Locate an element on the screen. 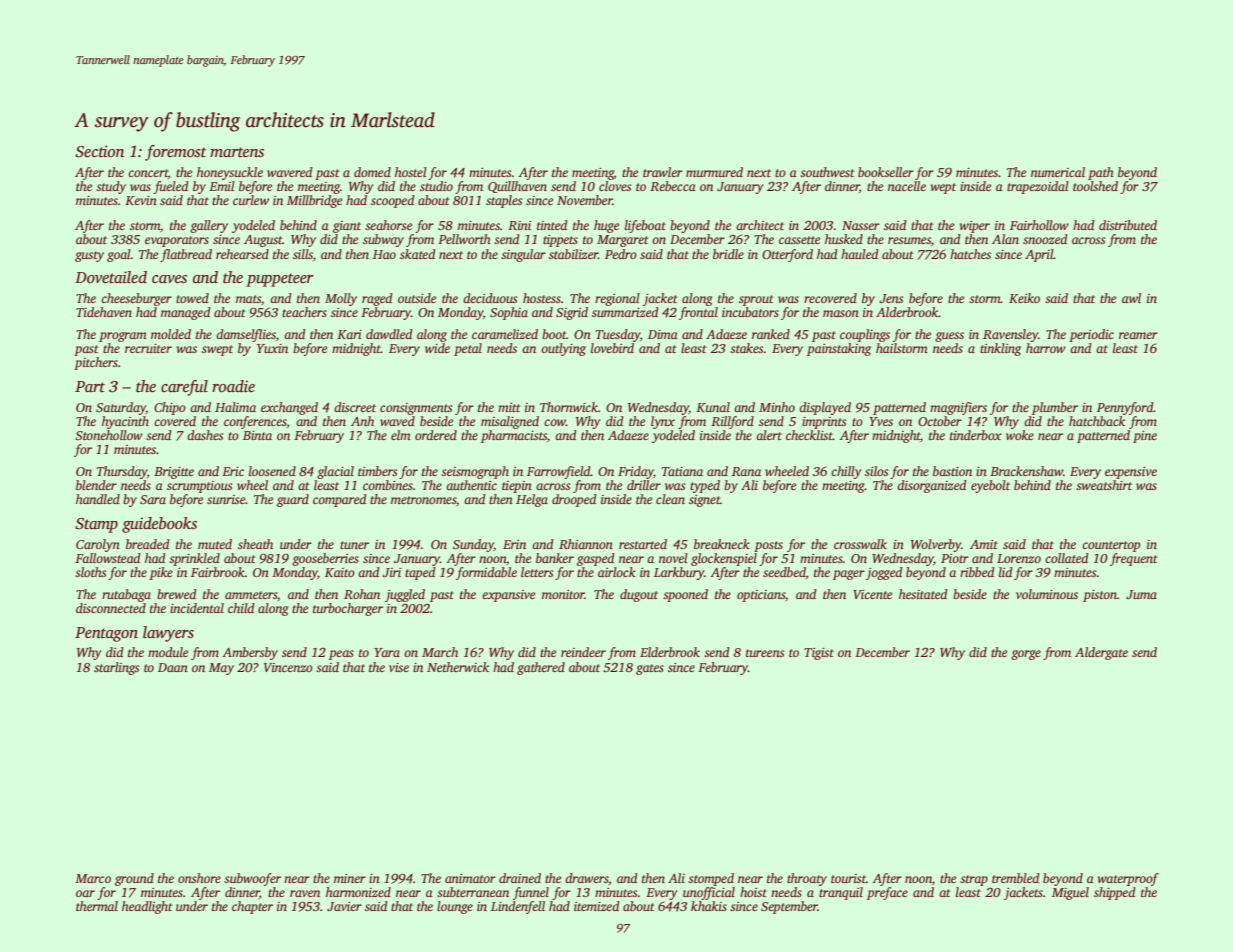 Image resolution: width=1233 pixels, height=952 pixels. peas is located at coordinates (341, 655).
